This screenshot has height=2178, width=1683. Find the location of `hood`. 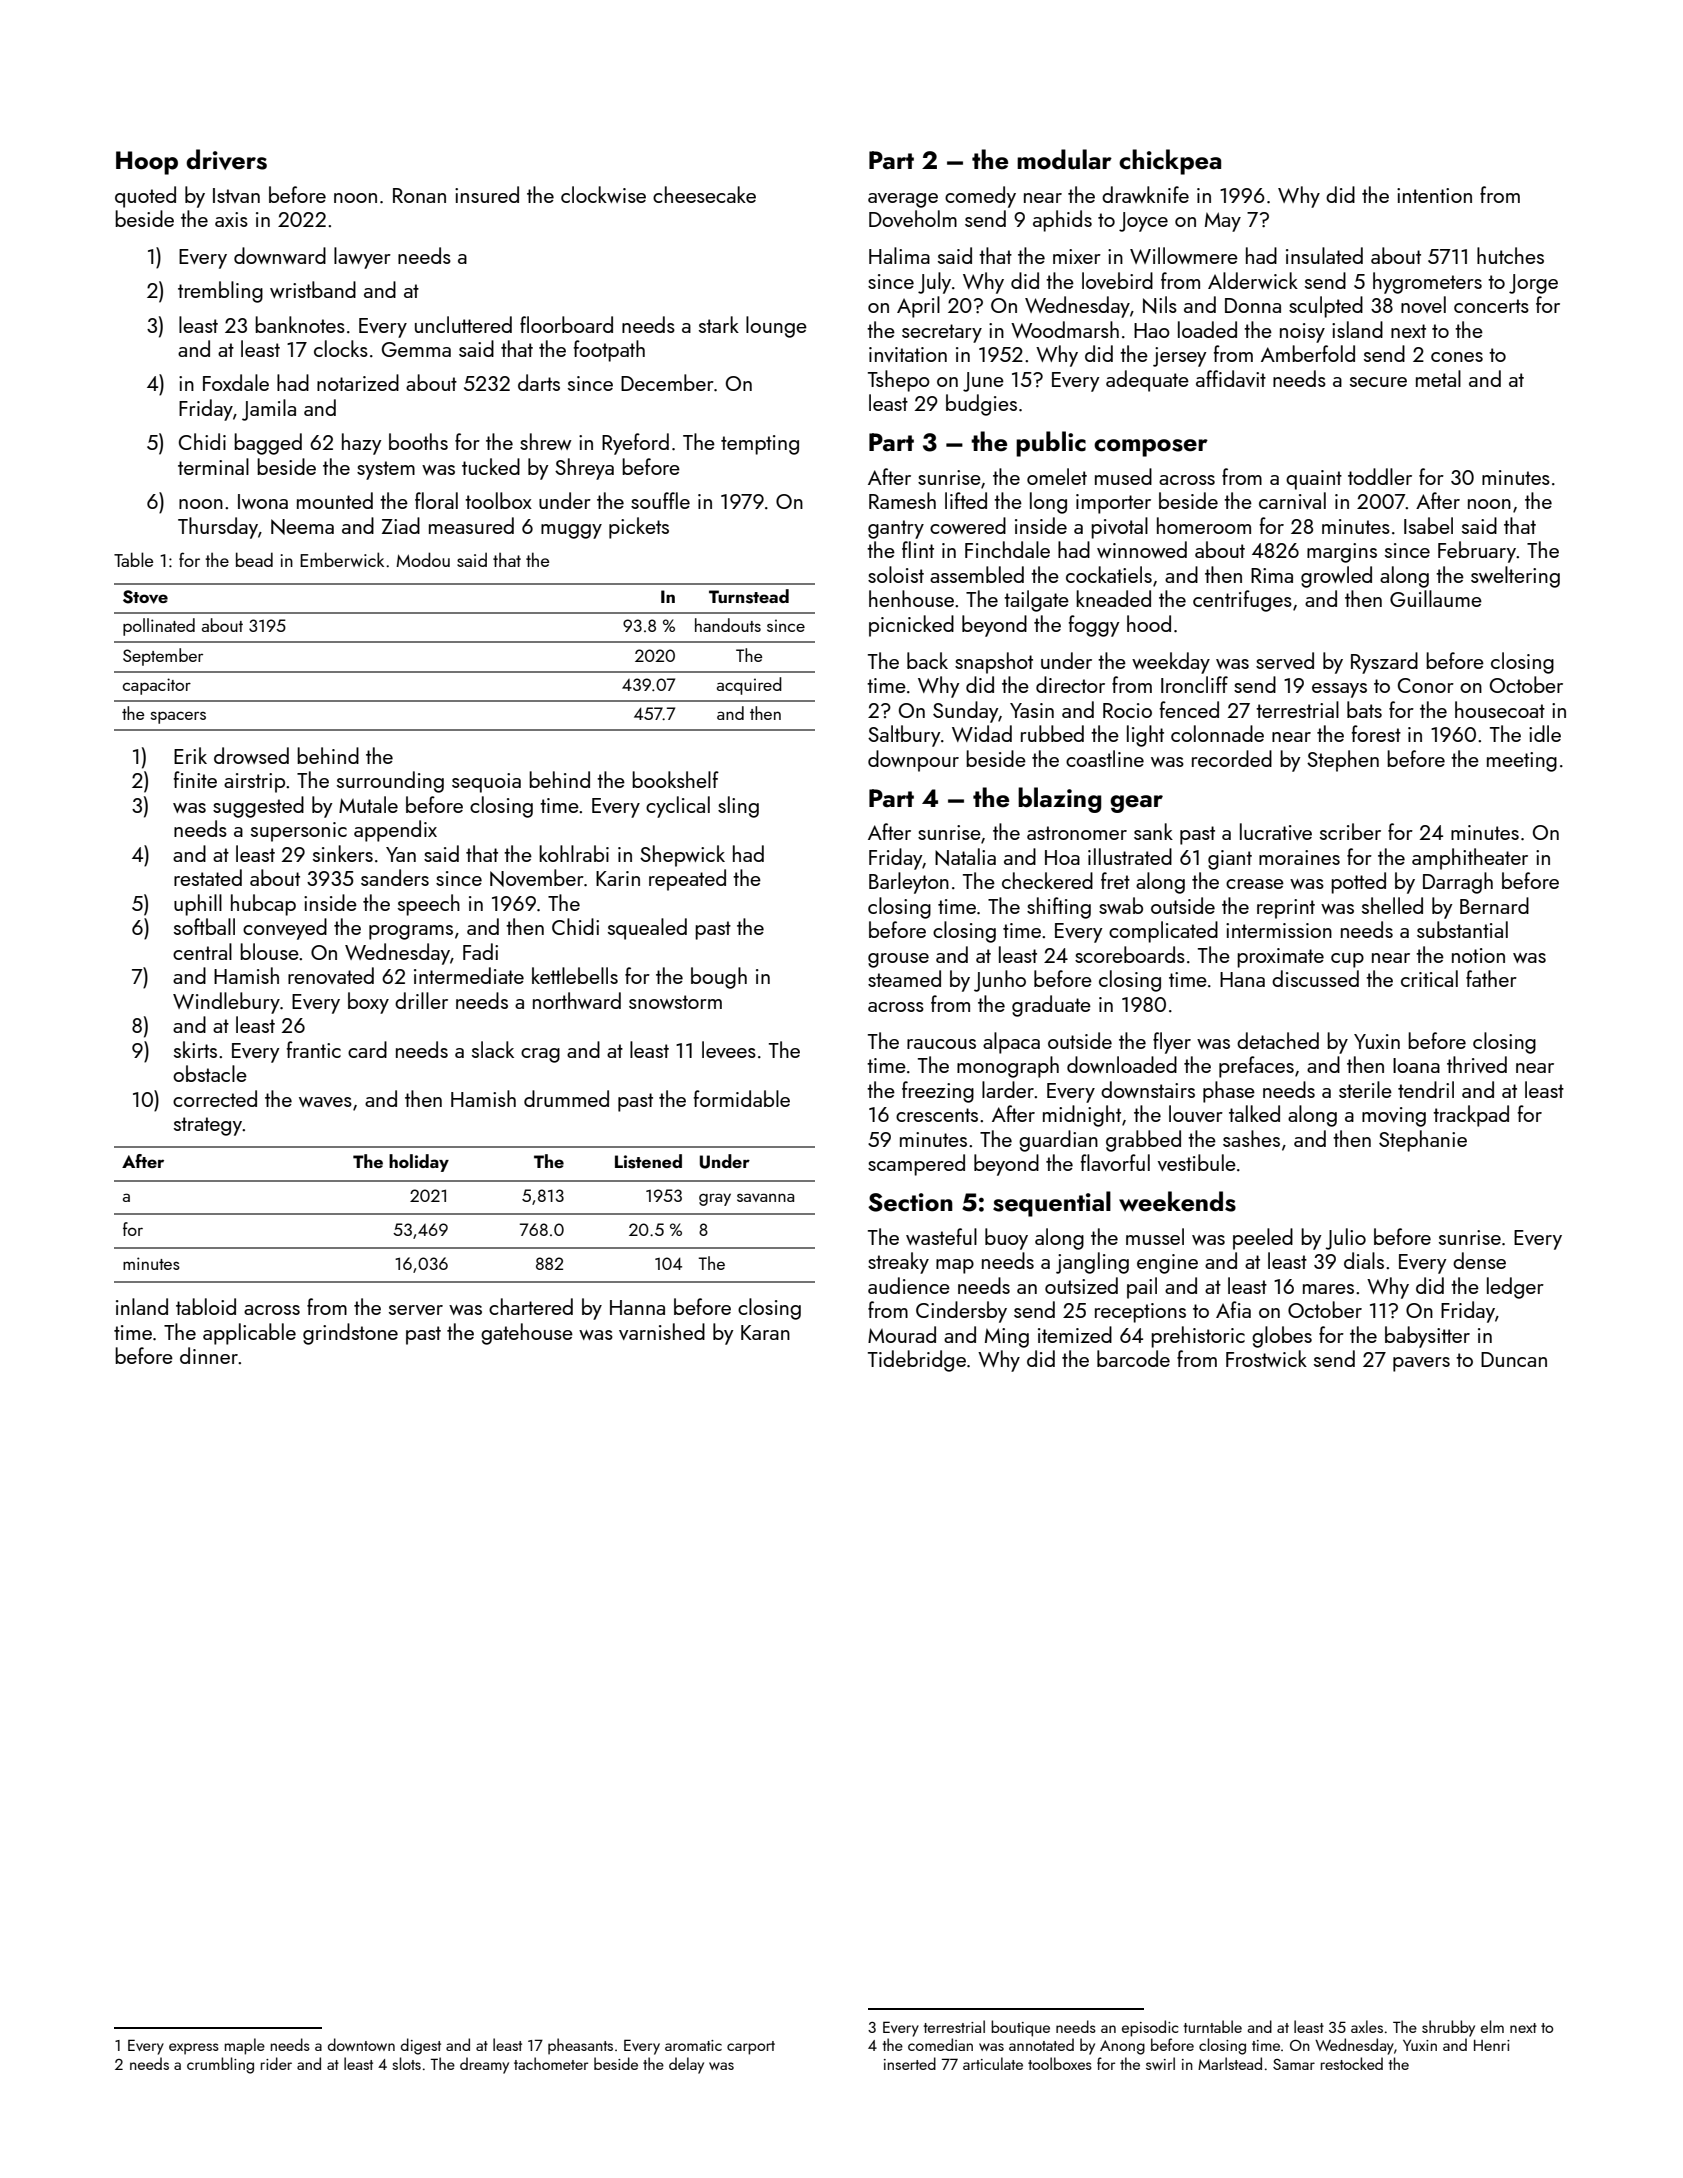

hood is located at coordinates (1149, 623).
